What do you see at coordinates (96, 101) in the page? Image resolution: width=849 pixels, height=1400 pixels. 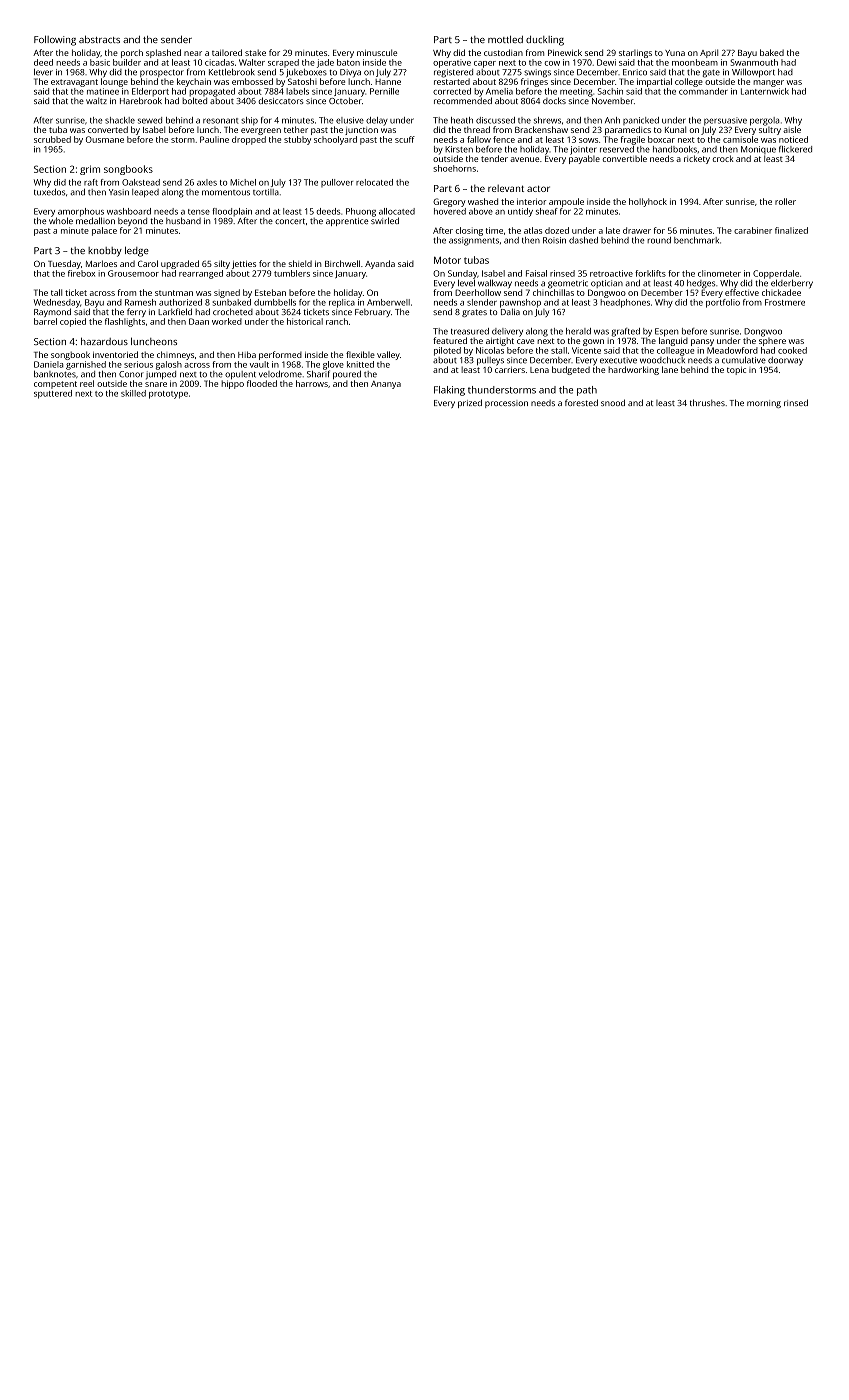 I see `waltz` at bounding box center [96, 101].
